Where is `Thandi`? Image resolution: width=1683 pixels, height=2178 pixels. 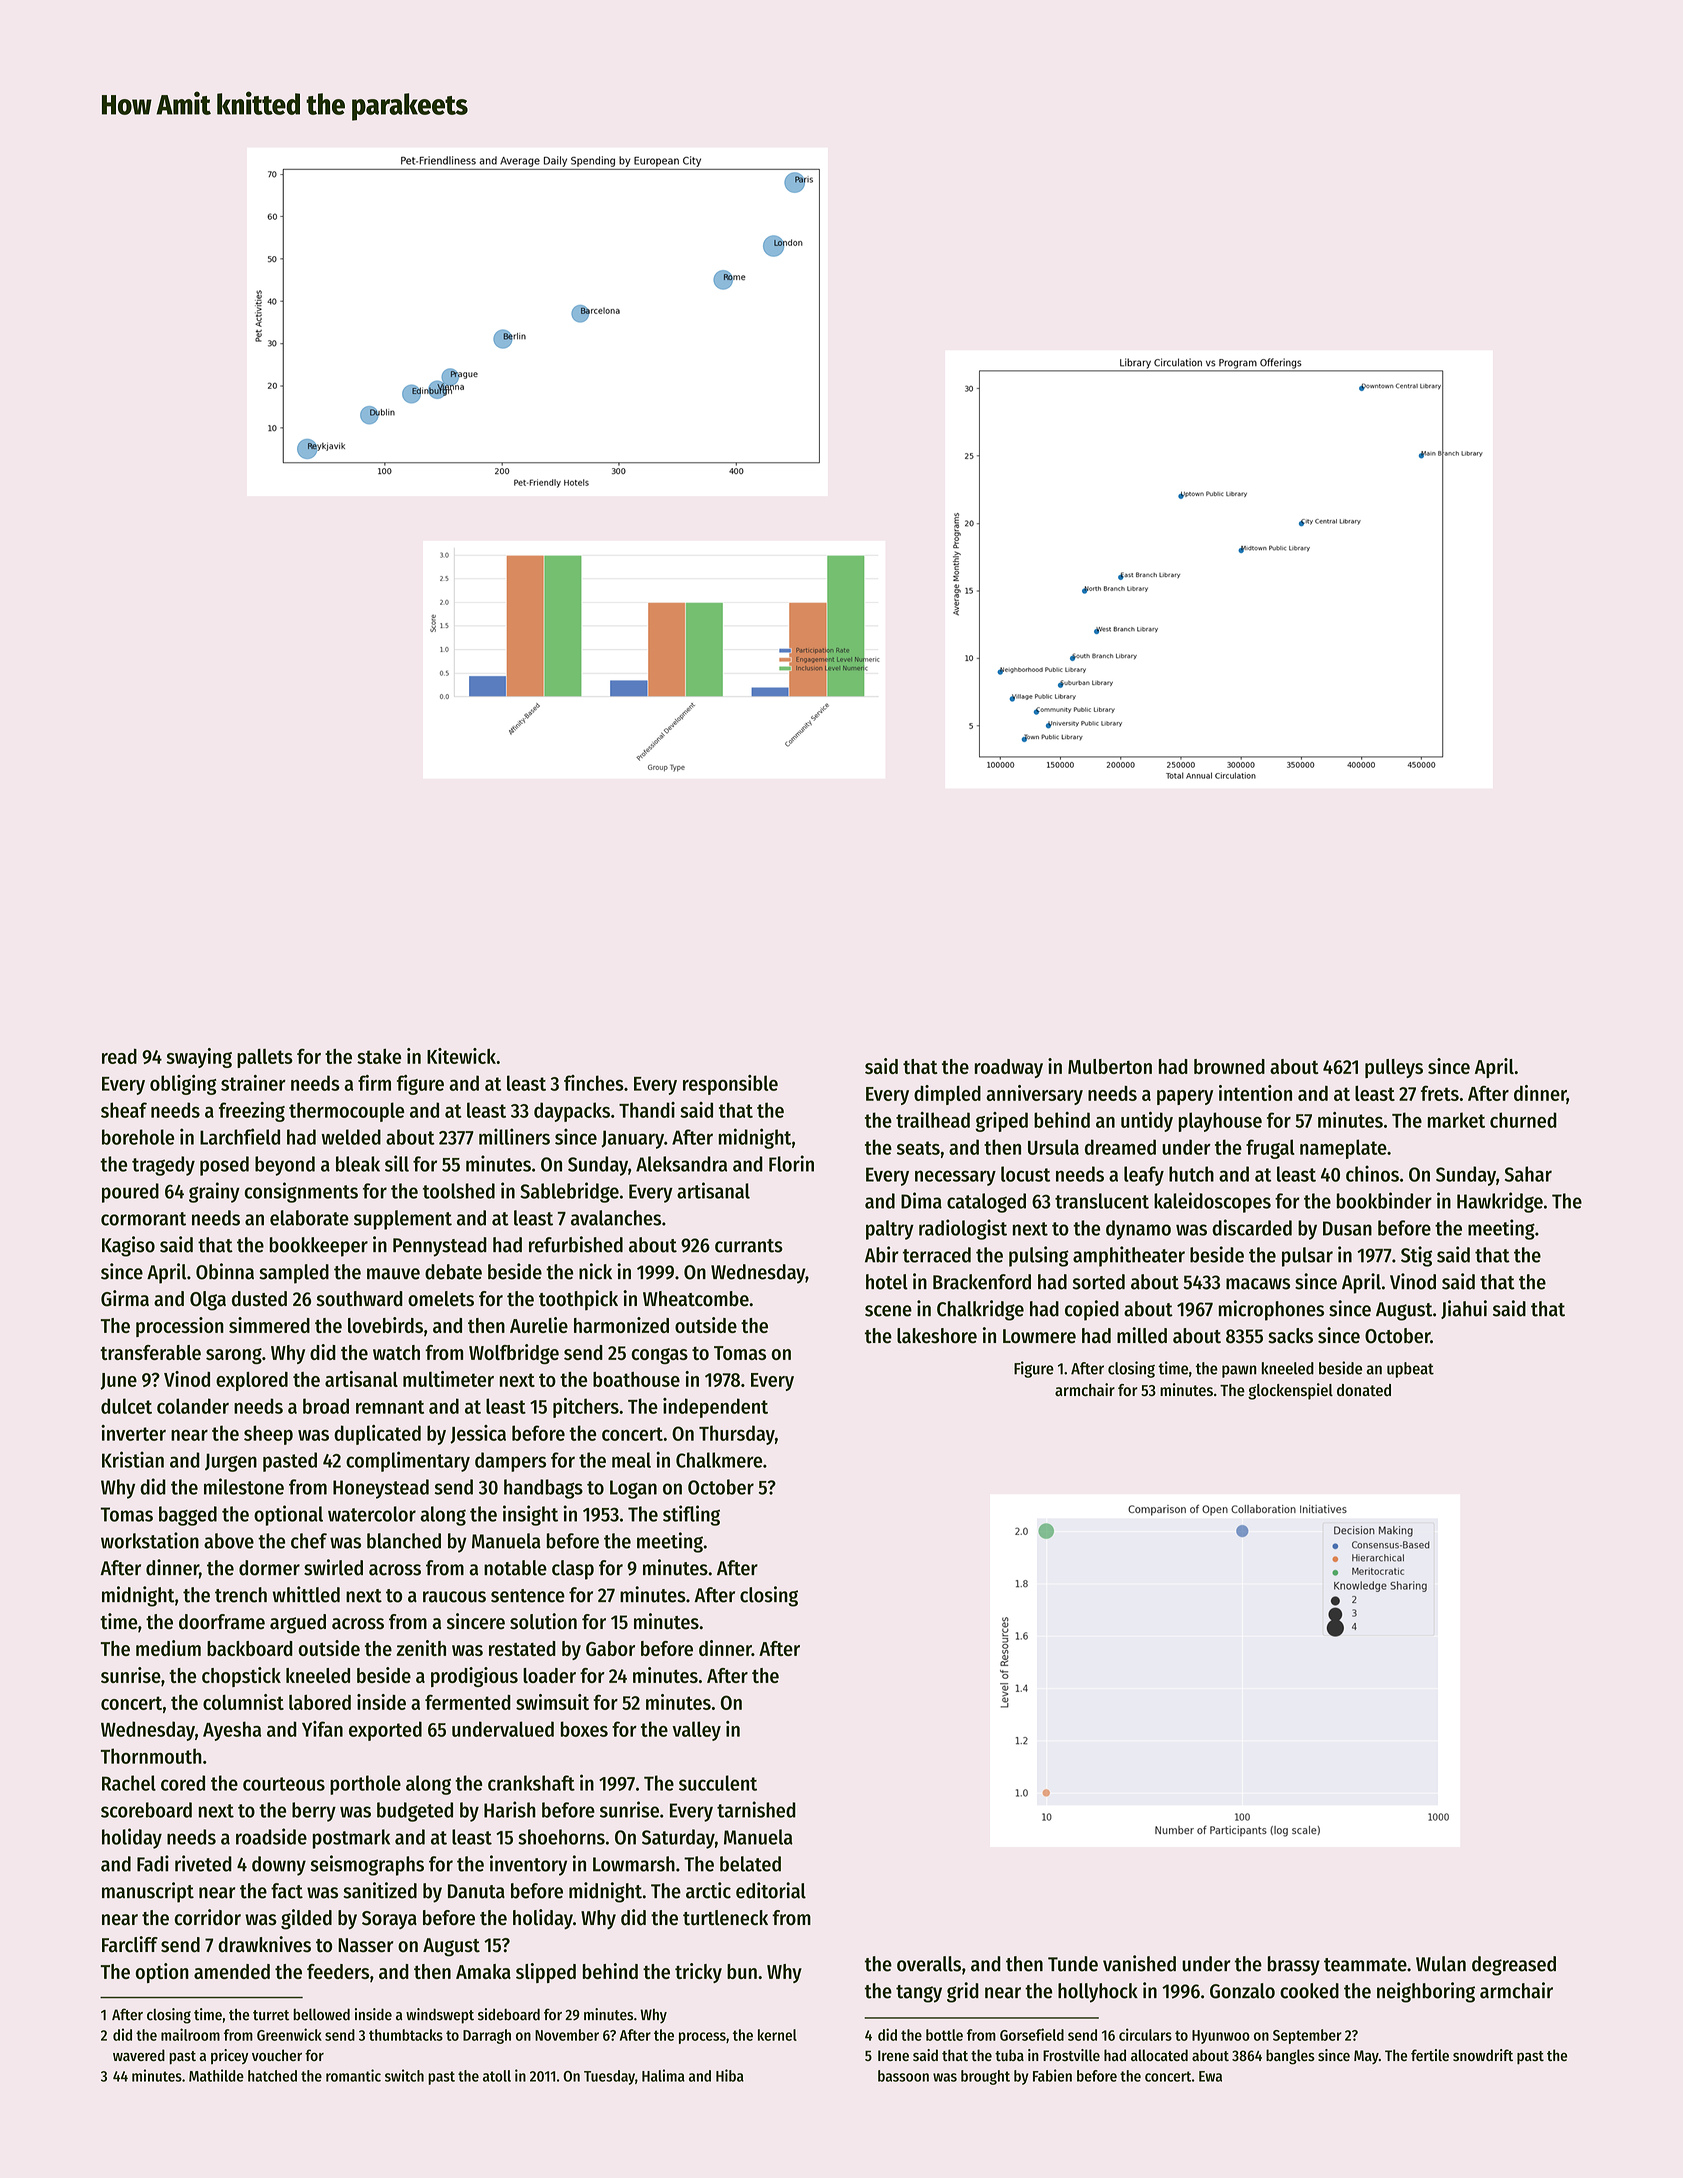
Thandi is located at coordinates (647, 1110).
